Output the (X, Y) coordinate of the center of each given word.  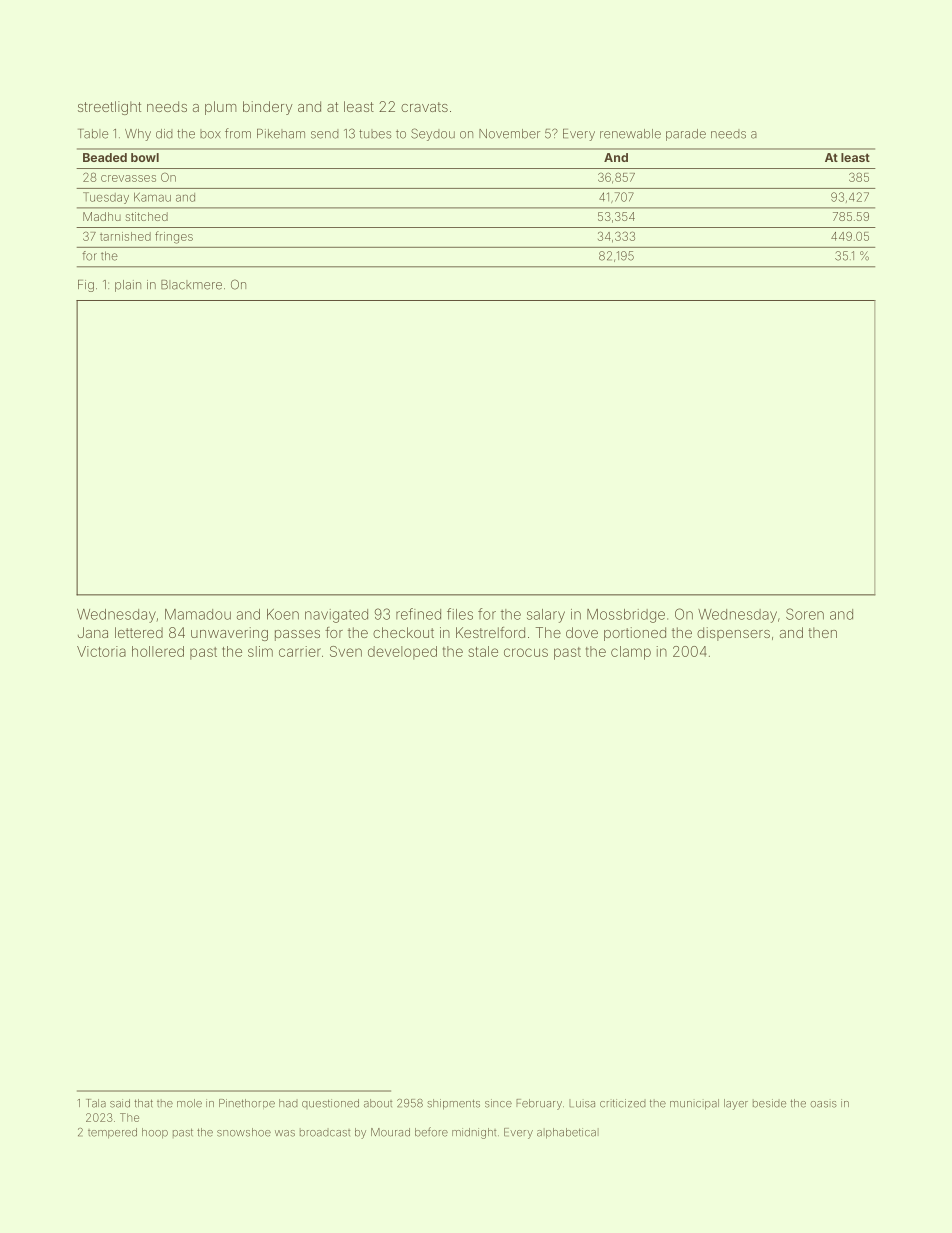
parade (686, 135)
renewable (630, 134)
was (285, 1133)
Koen (283, 614)
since (498, 1103)
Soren (805, 614)
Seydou (433, 134)
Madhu (102, 216)
